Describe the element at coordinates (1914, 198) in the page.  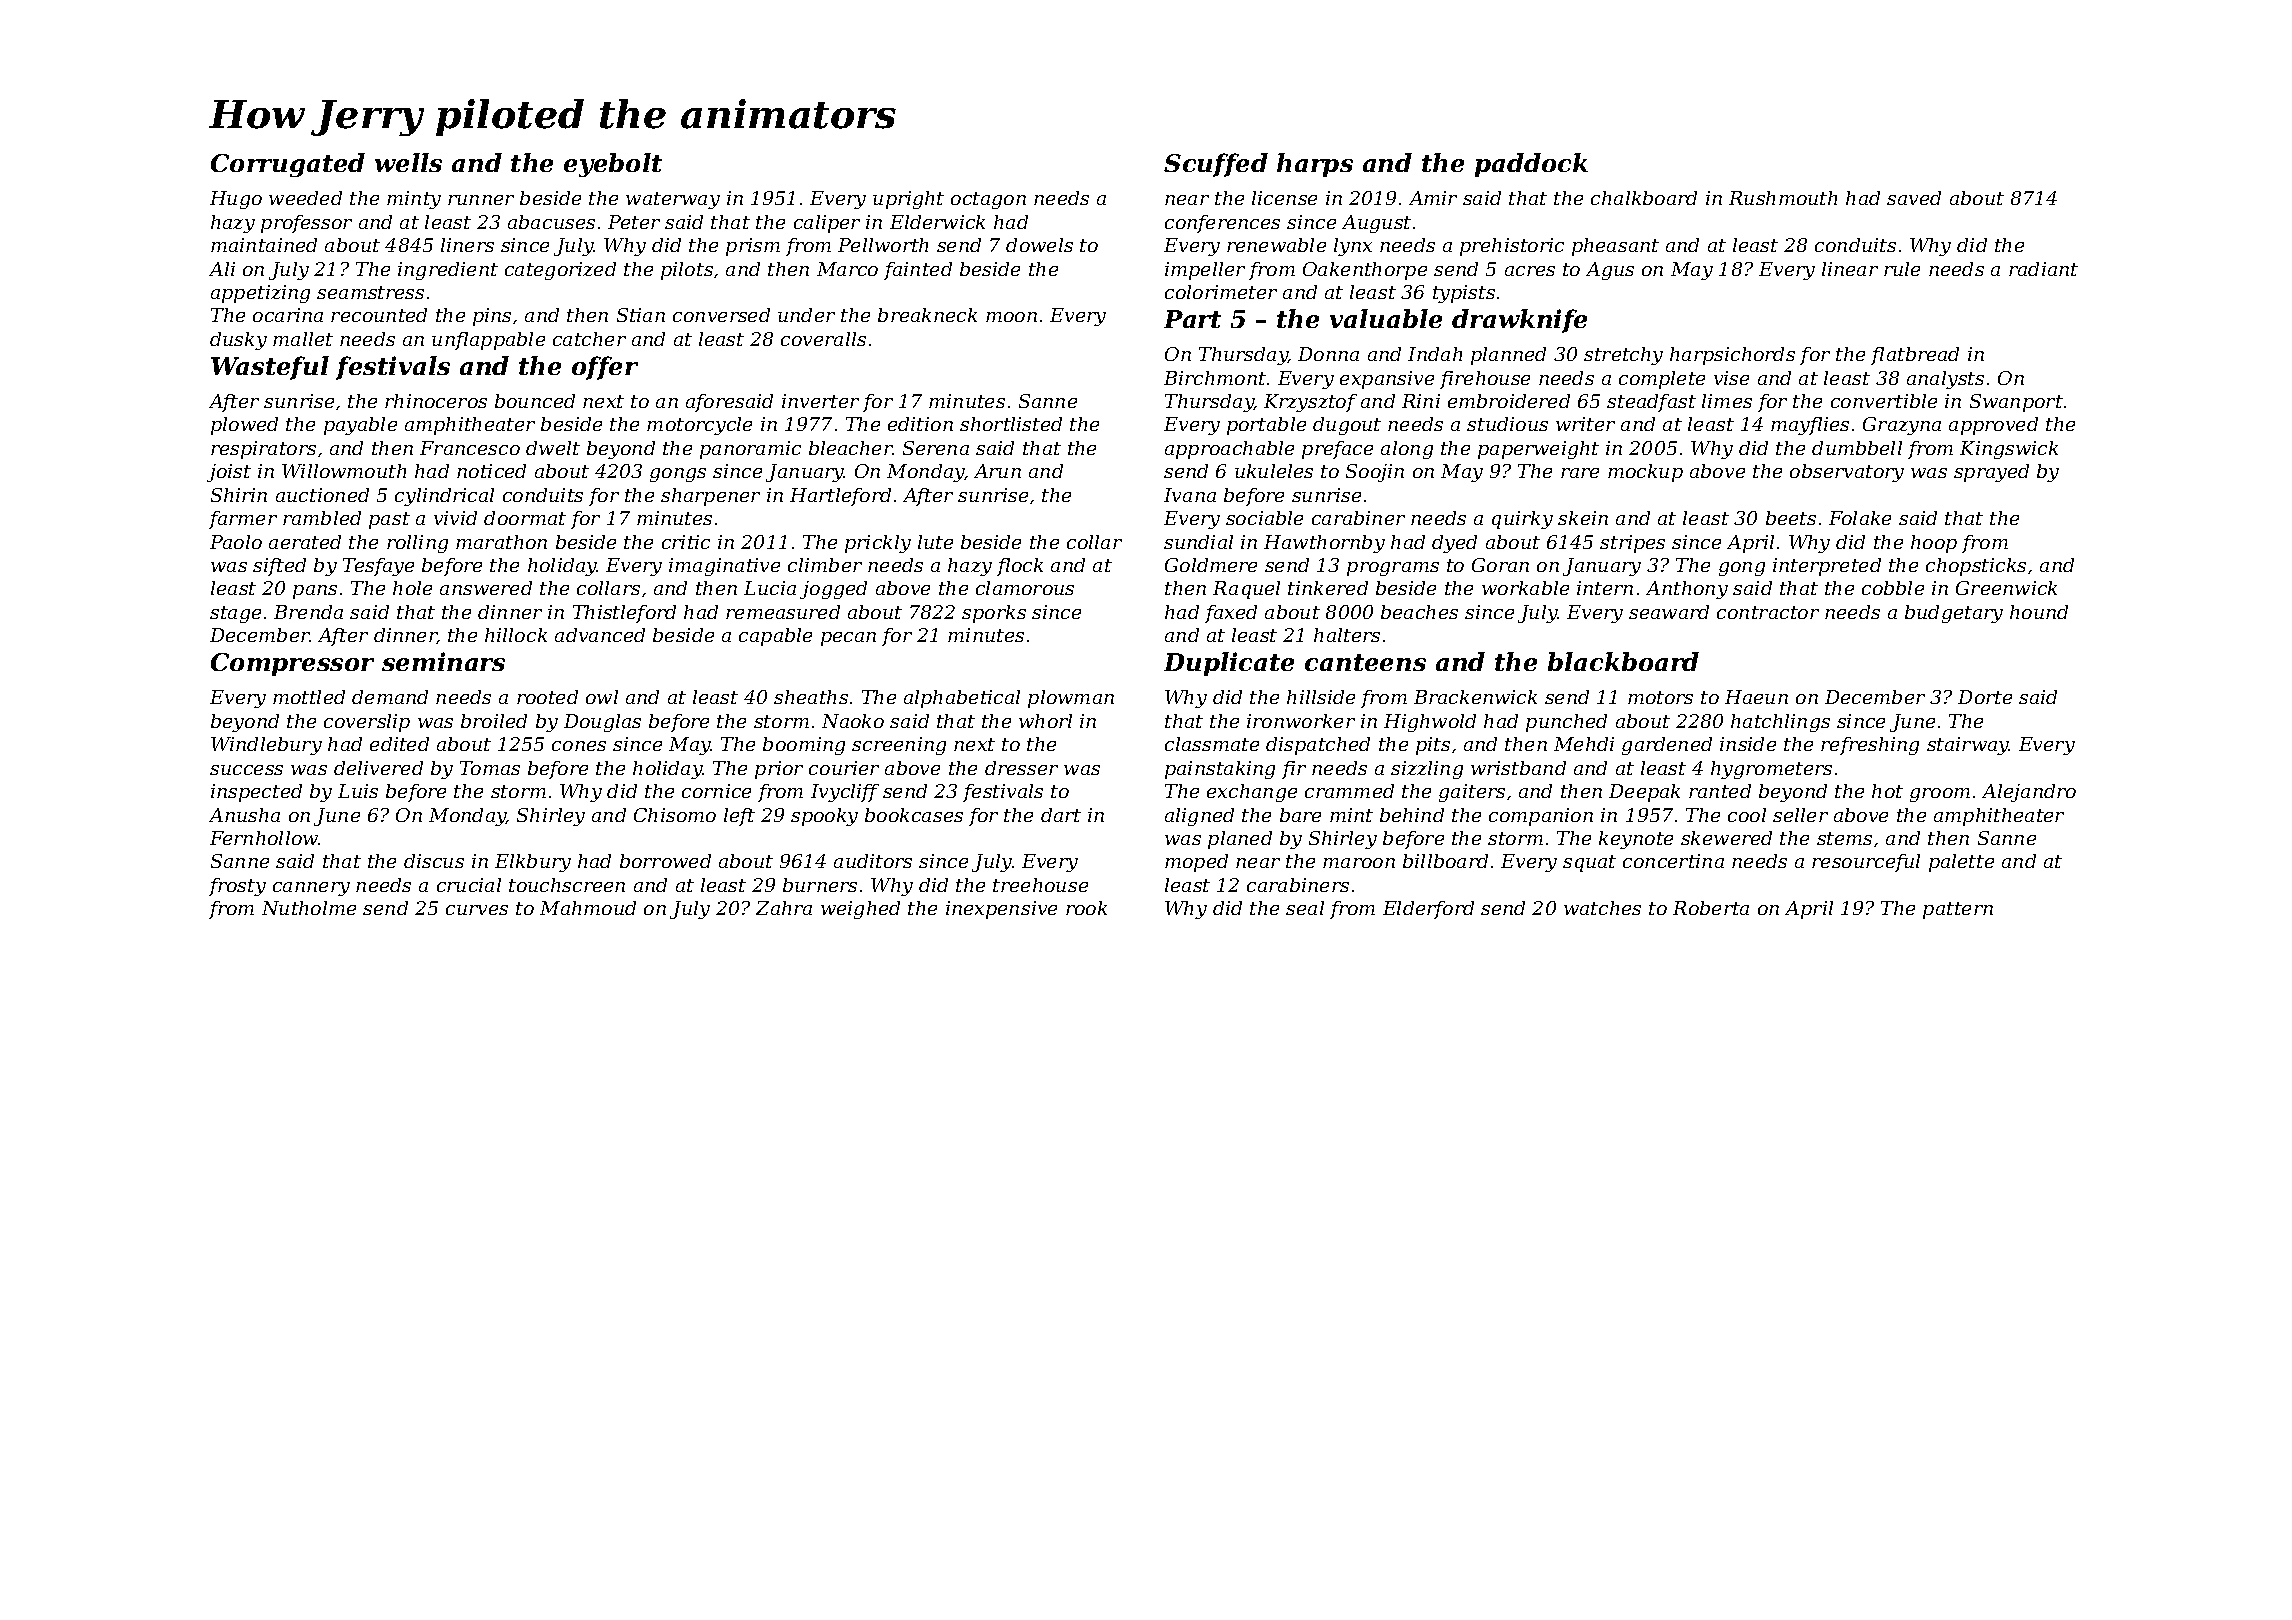
I see `saved` at that location.
